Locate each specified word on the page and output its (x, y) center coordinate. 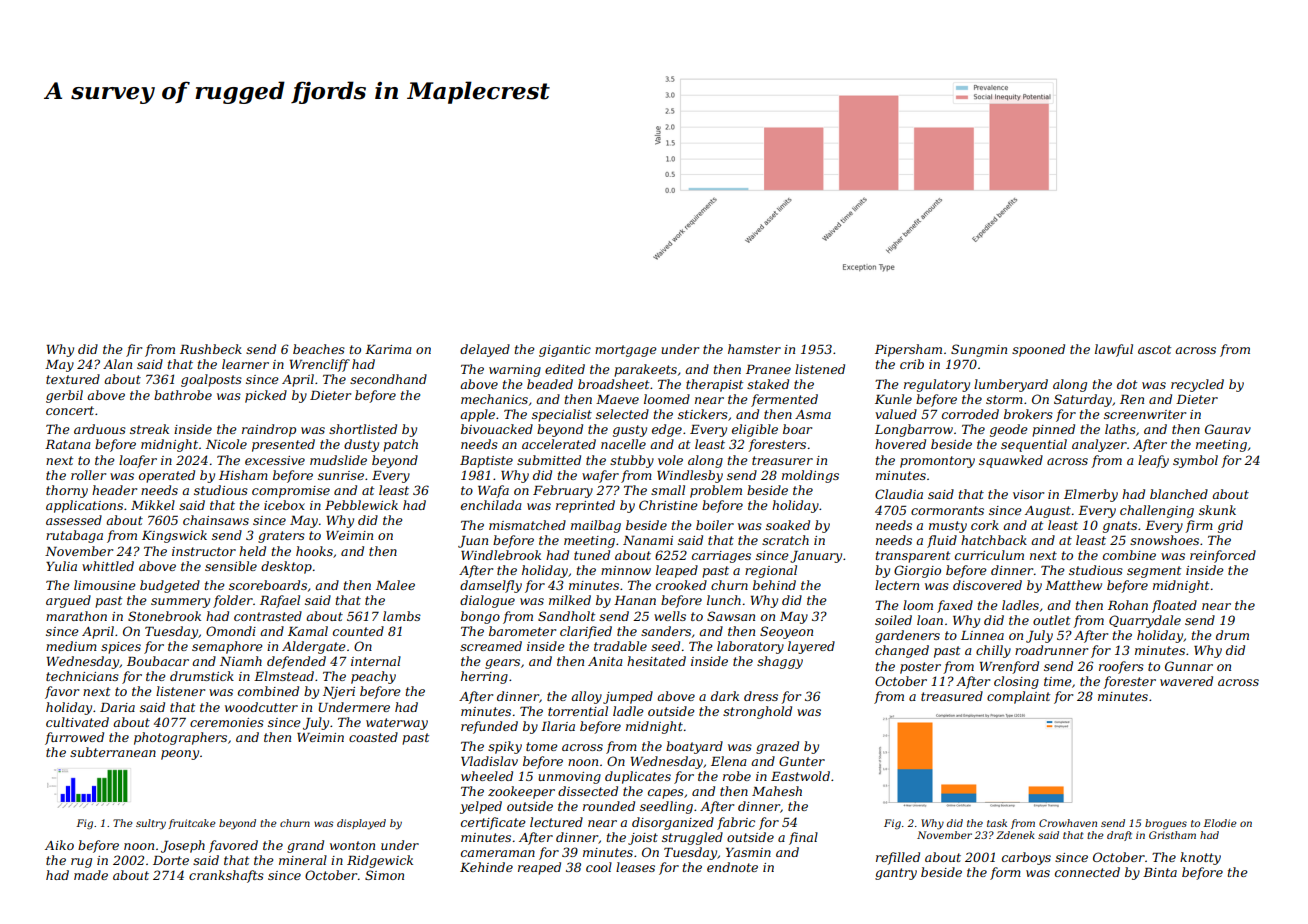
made (91, 875)
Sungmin (979, 350)
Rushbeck (211, 349)
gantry (896, 874)
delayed (485, 350)
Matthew (1073, 585)
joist (643, 839)
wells (670, 616)
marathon (76, 616)
